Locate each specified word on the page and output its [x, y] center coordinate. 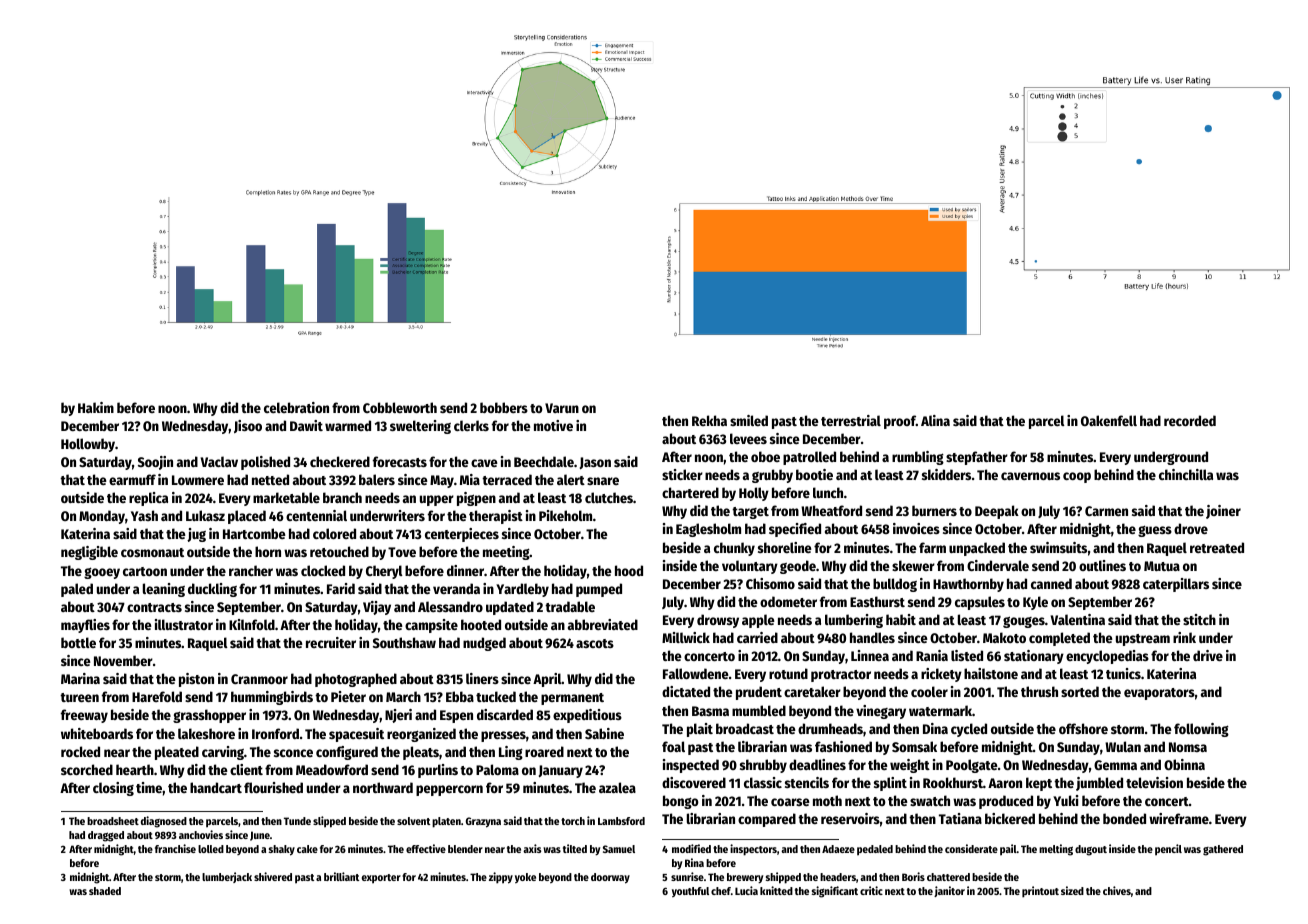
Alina [935, 420]
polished [265, 463]
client [246, 769]
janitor [949, 891]
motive [553, 425]
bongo [681, 802]
